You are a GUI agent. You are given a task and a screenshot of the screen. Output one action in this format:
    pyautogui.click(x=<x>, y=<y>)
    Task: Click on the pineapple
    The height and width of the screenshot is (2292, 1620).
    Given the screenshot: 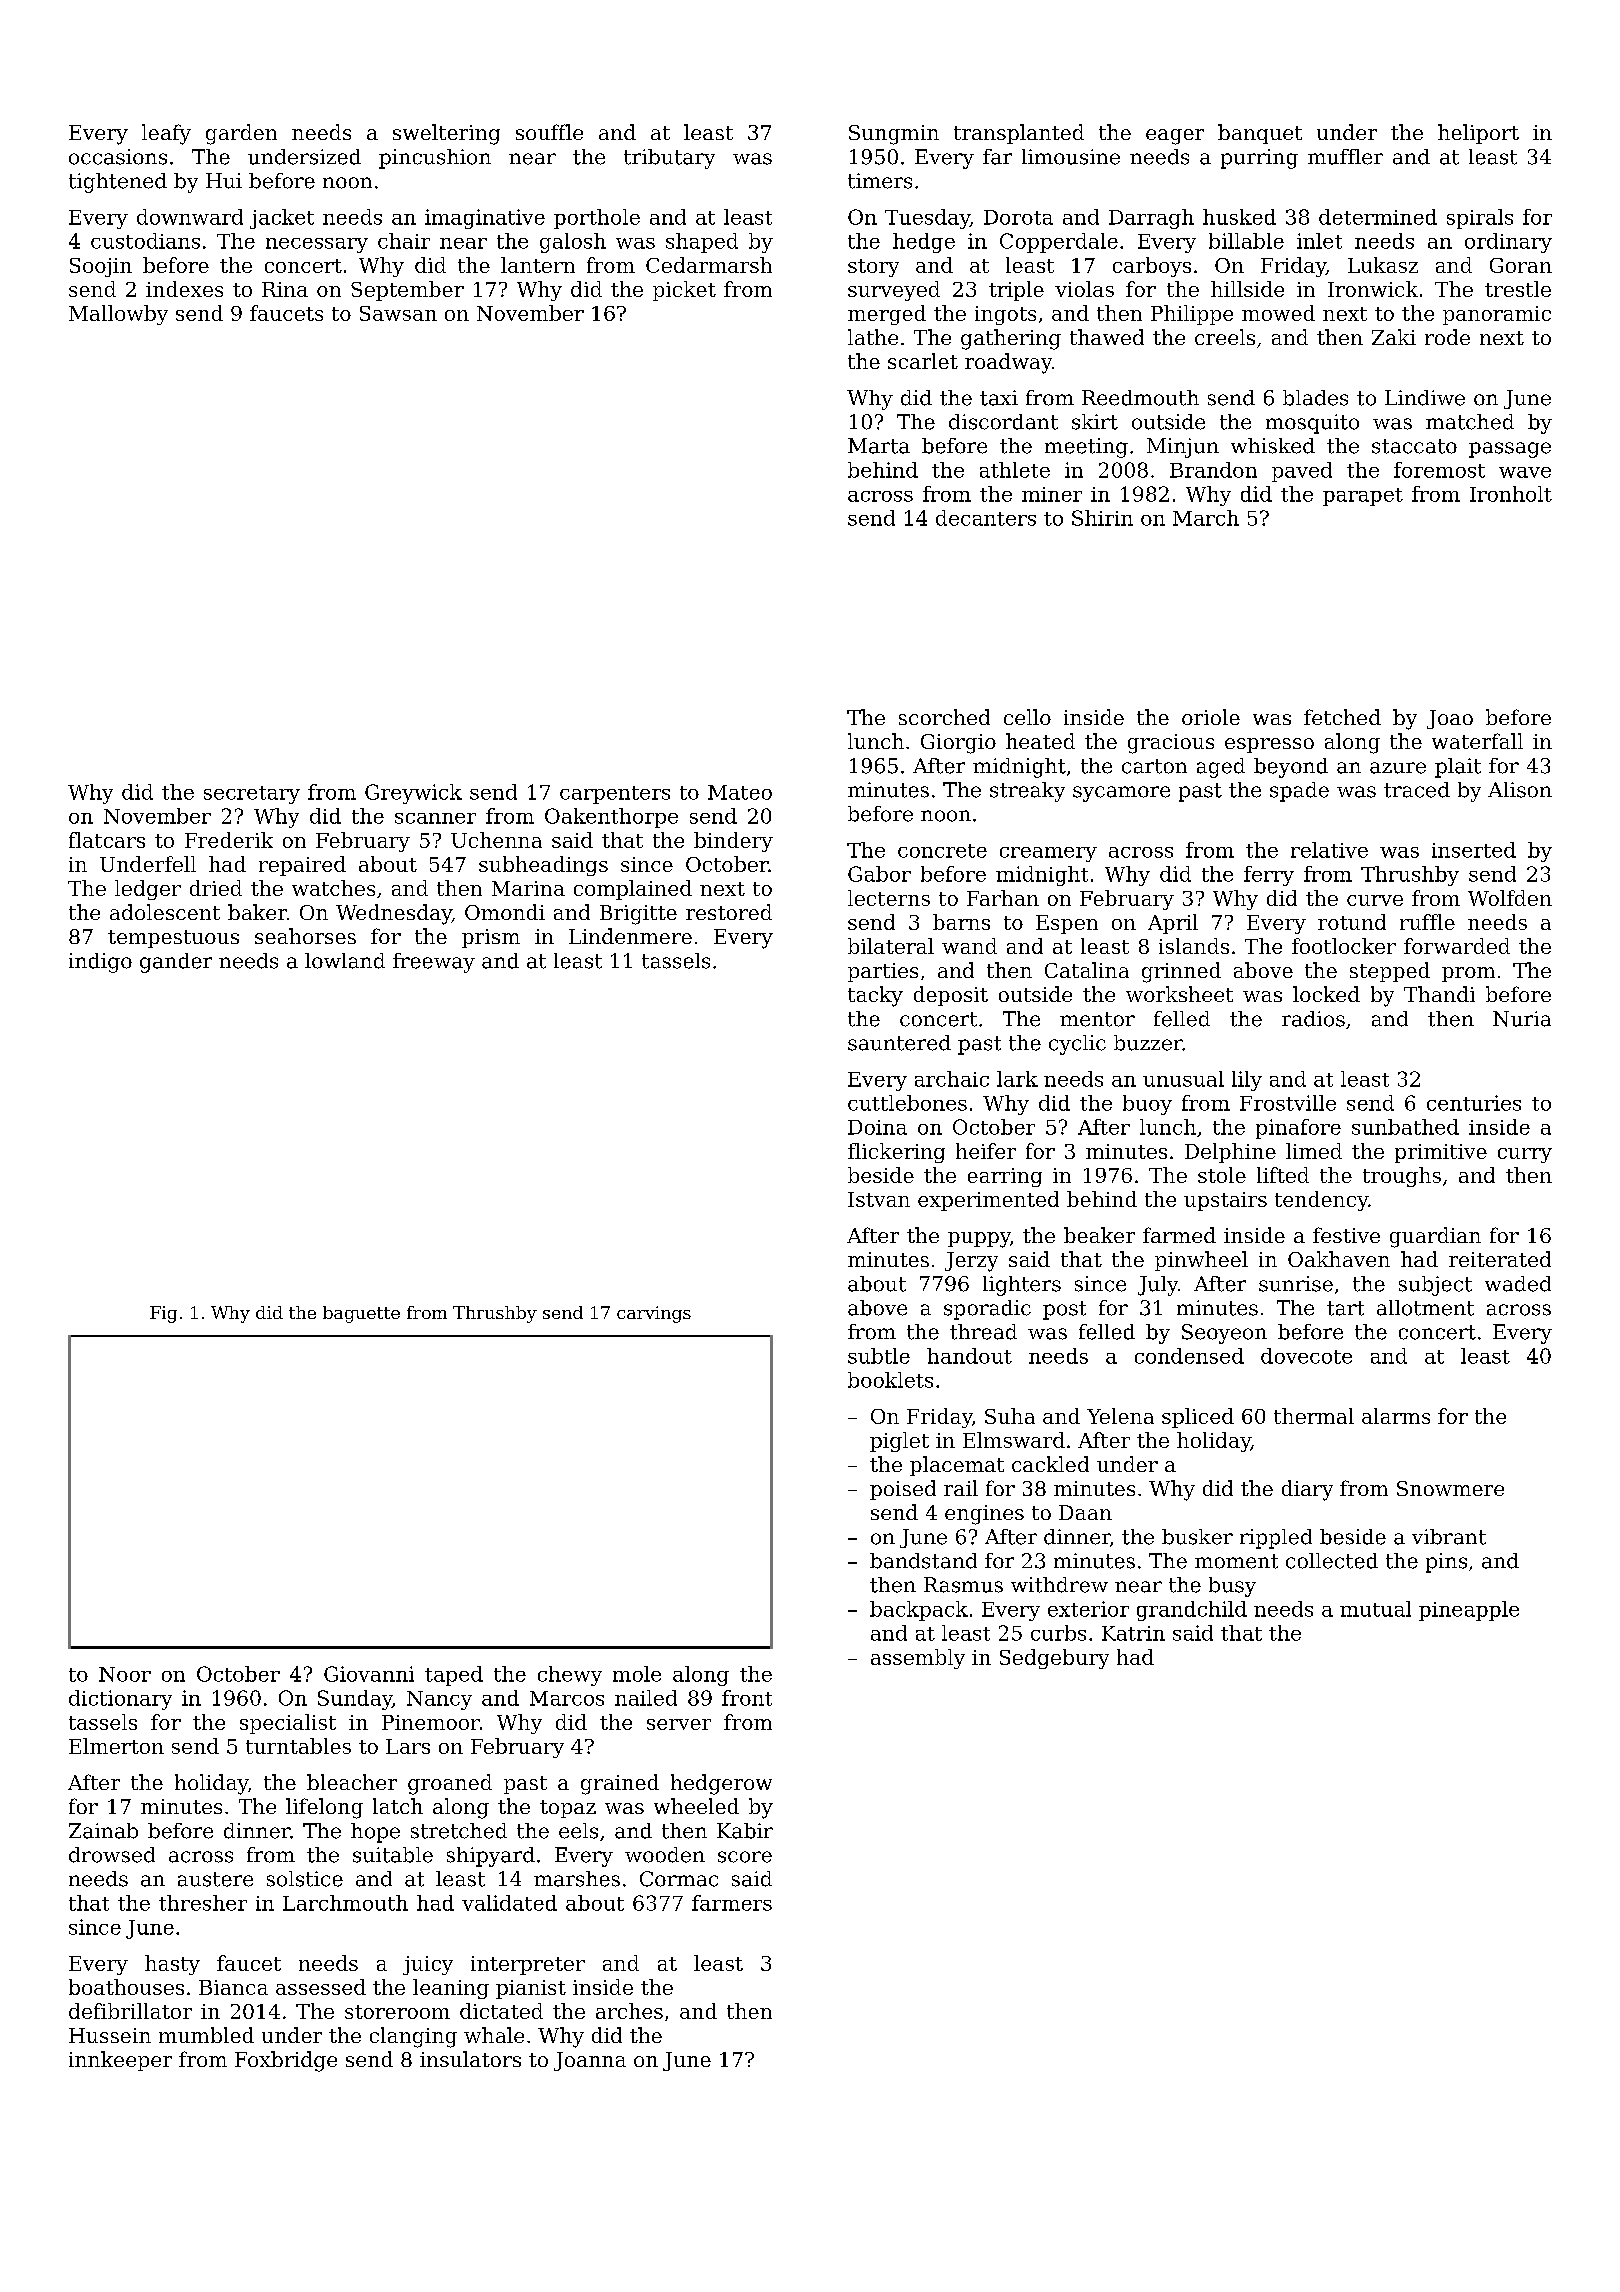 What is the action you would take?
    pyautogui.click(x=1469, y=1611)
